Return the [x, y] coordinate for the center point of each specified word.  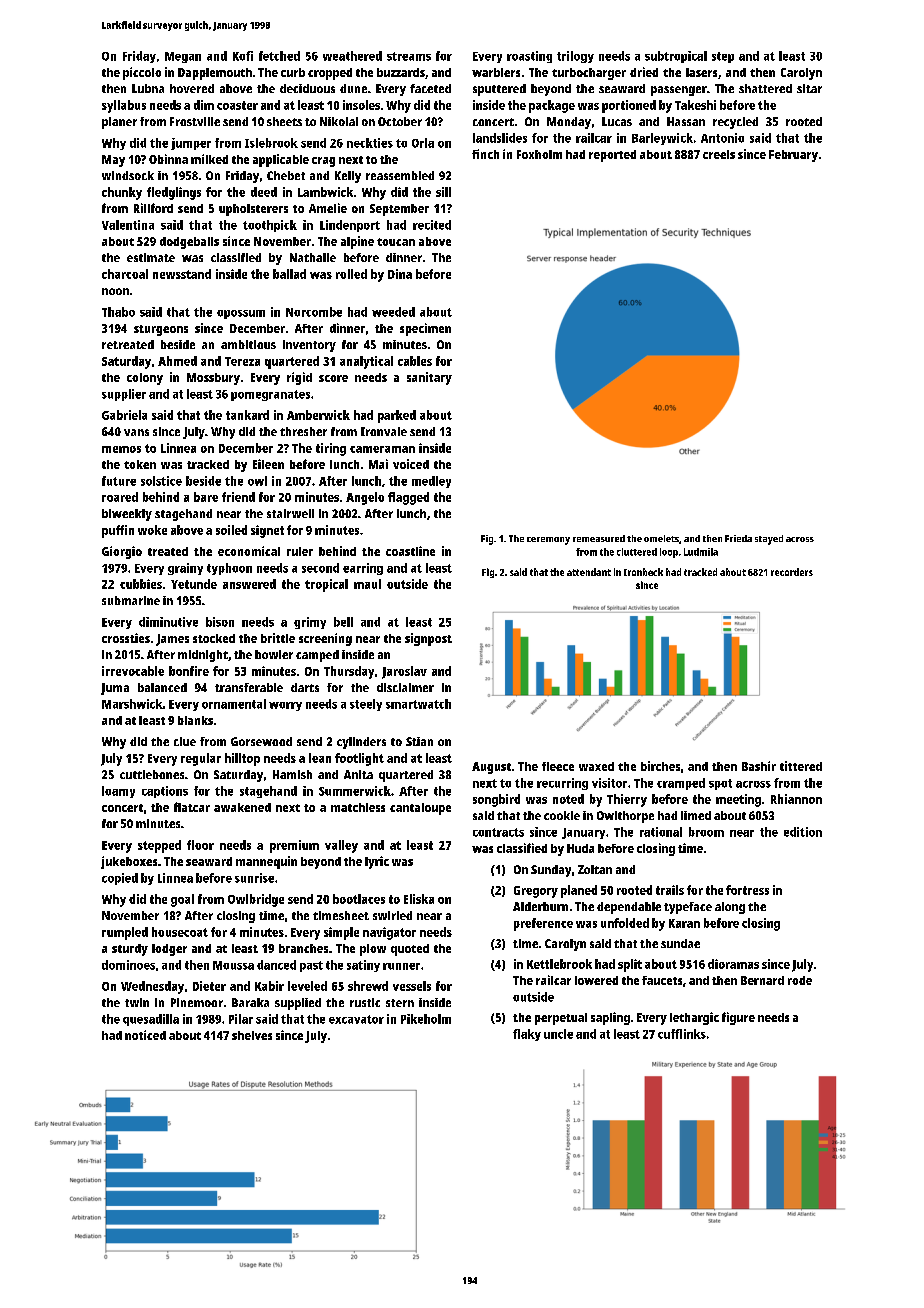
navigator [389, 933]
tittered [801, 766]
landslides [500, 138]
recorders [792, 572]
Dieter [209, 986]
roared [120, 497]
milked [209, 159]
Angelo [365, 498]
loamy [118, 792]
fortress [747, 890]
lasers [701, 72]
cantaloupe [420, 809]
